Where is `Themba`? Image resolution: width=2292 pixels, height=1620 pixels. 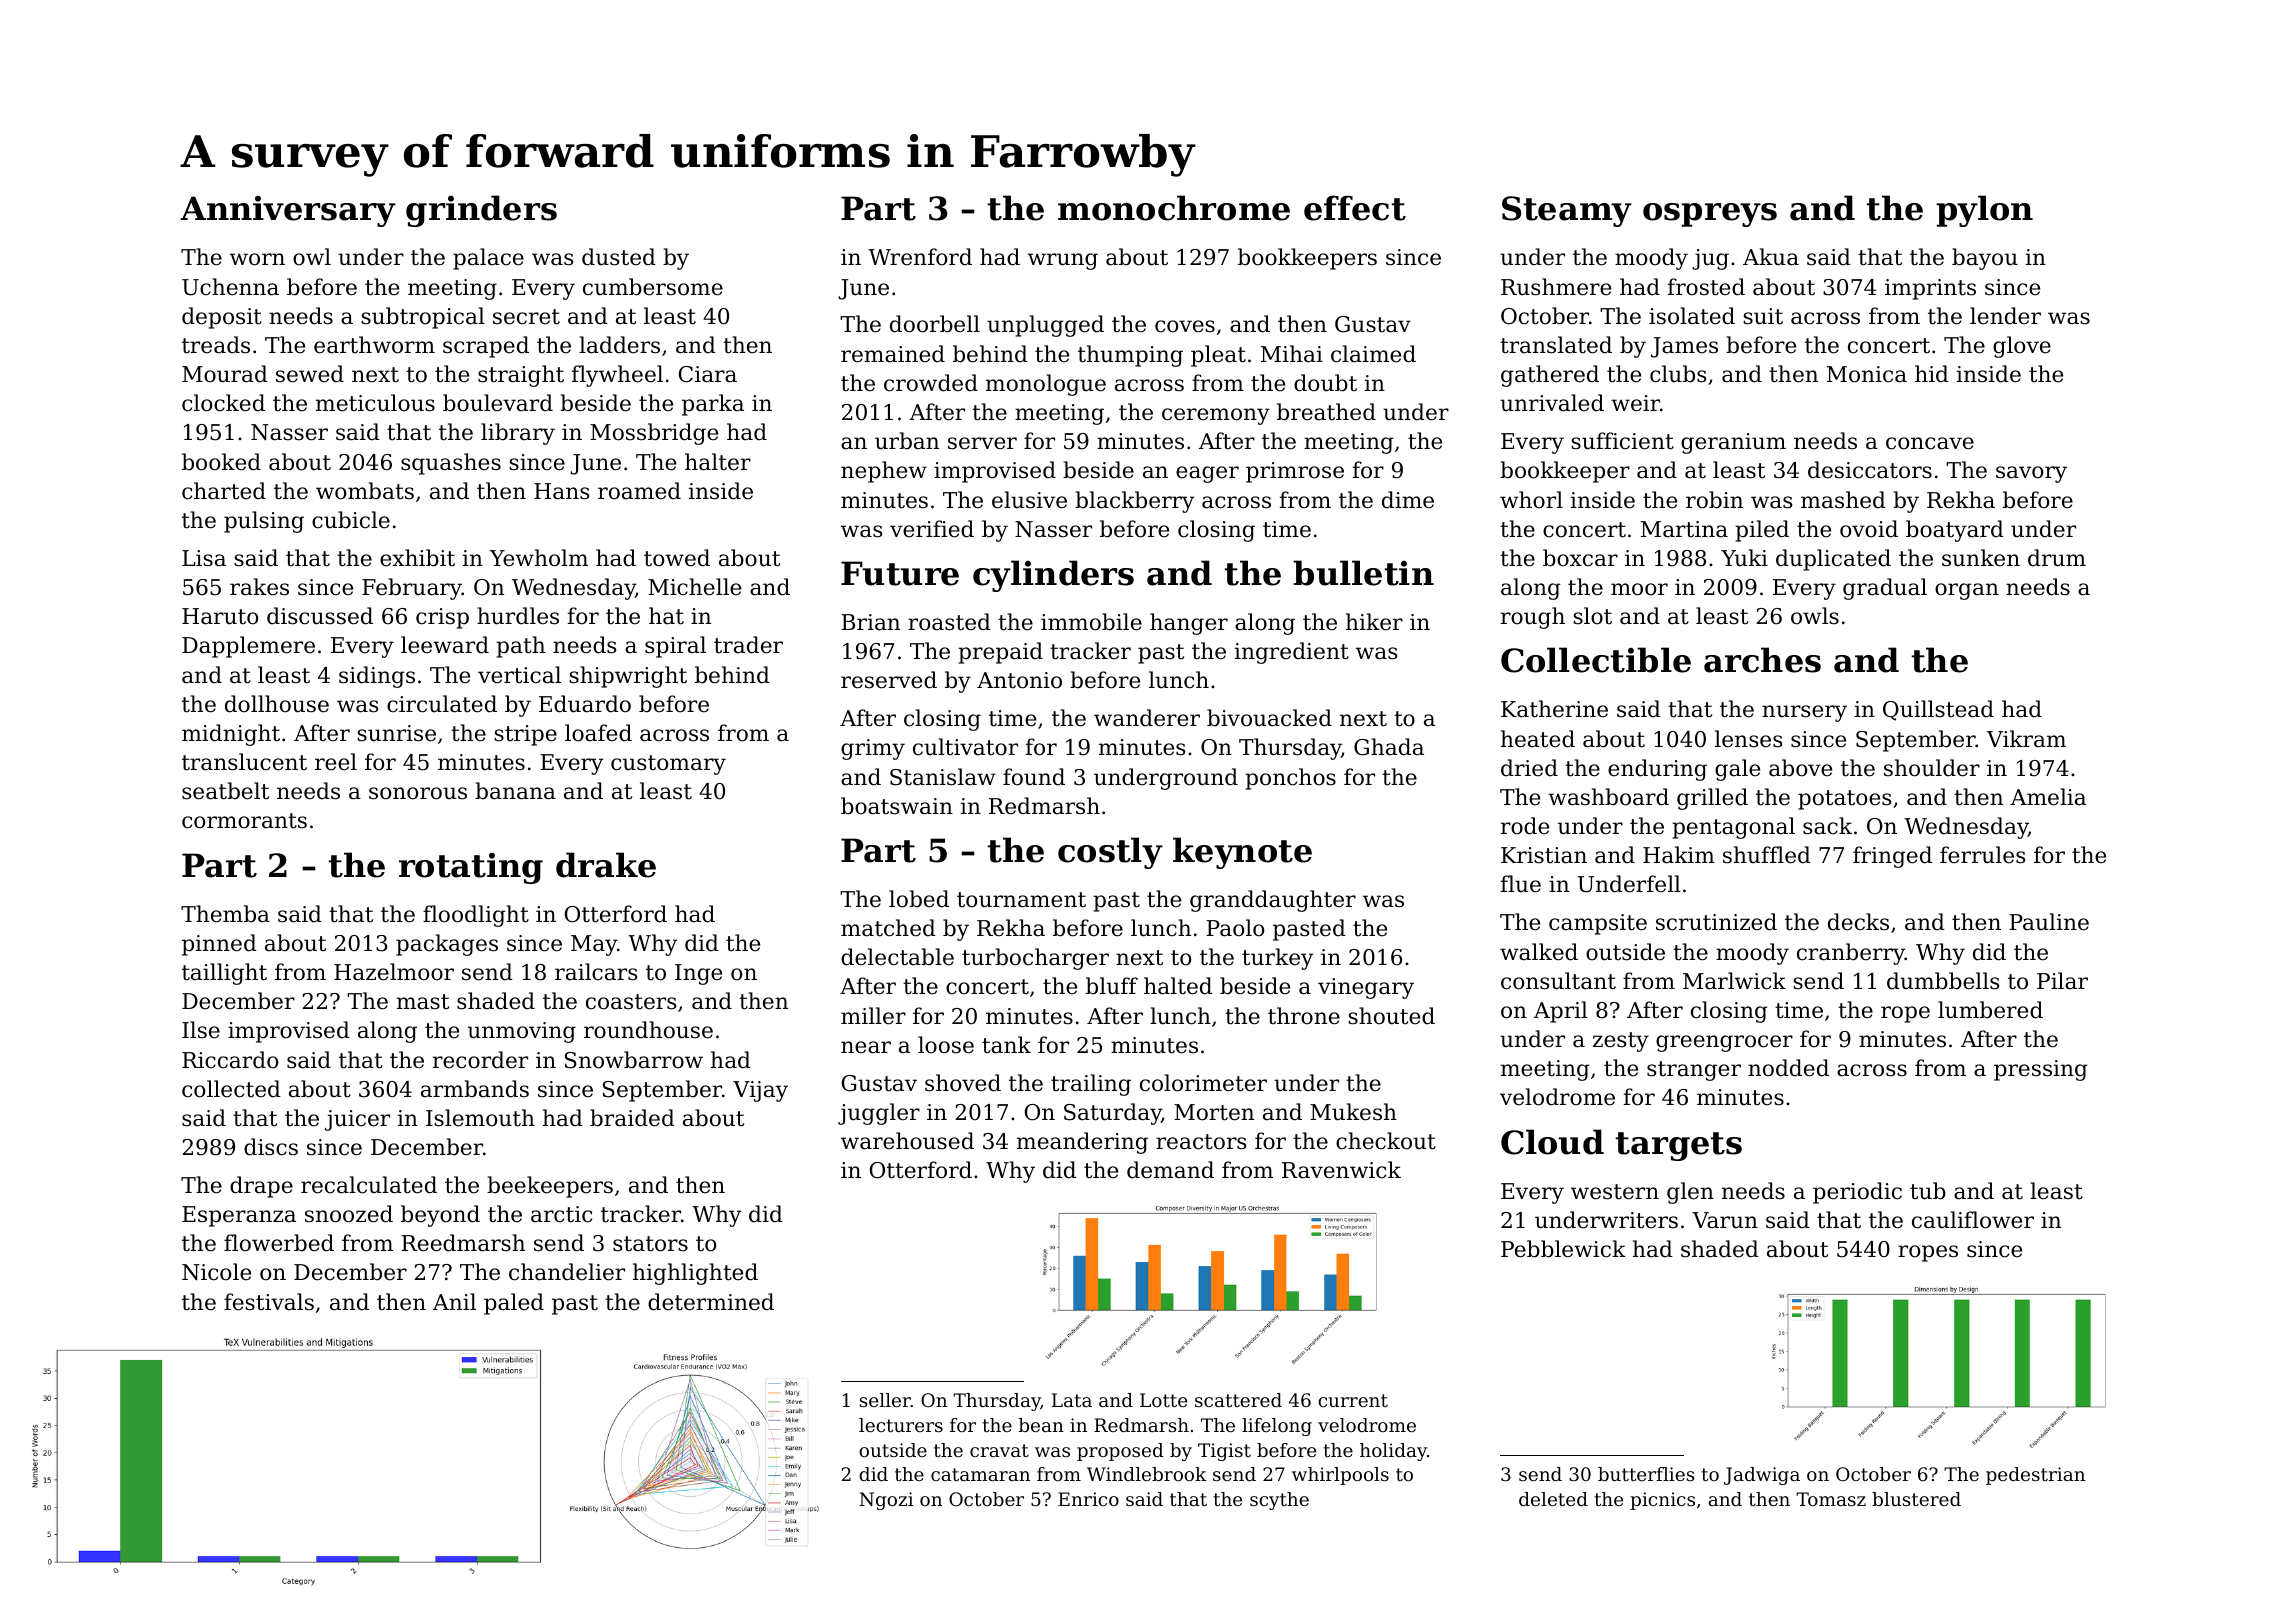
Themba is located at coordinates (225, 914).
